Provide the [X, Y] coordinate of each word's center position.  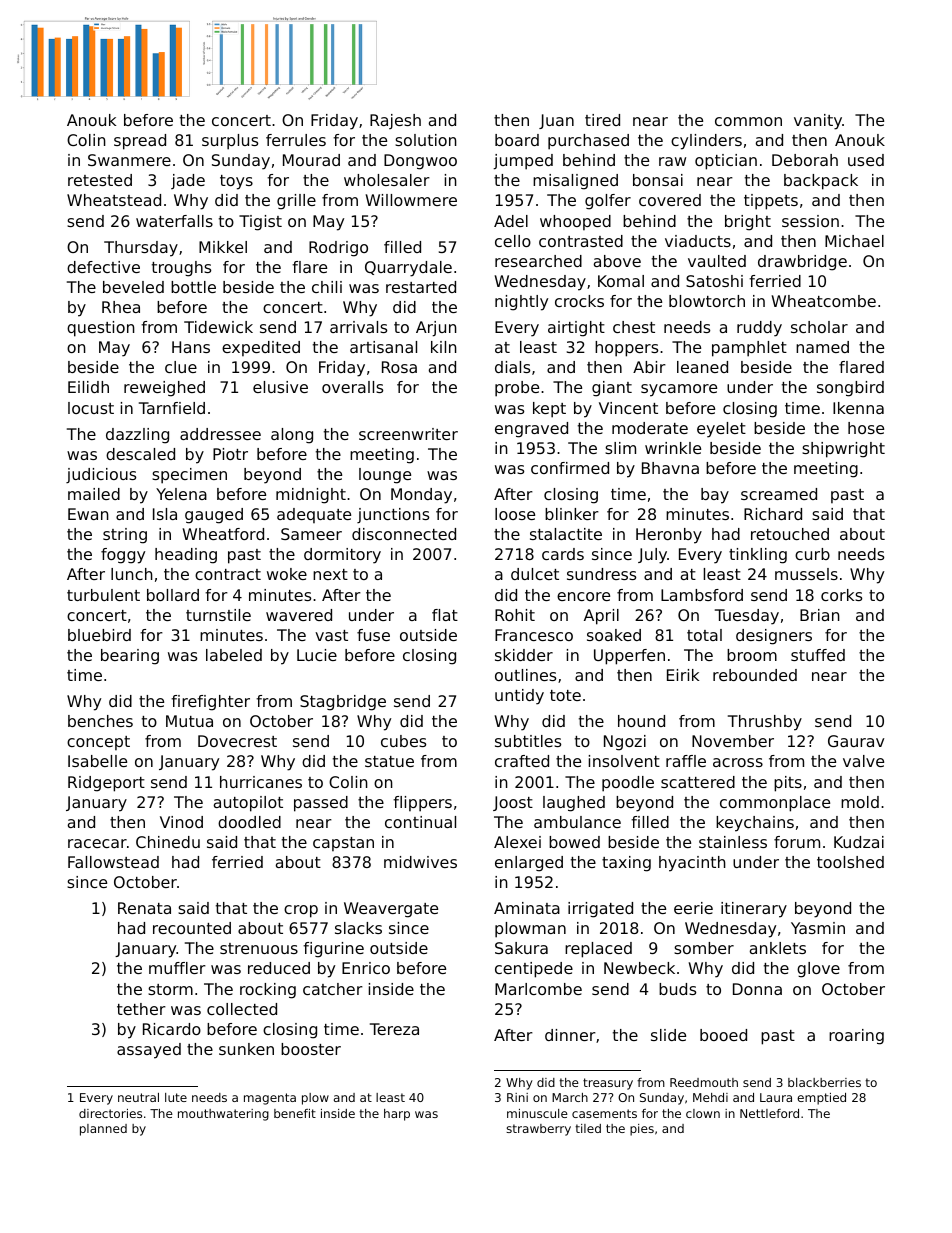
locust [91, 408]
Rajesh [395, 121]
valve [863, 761]
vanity [818, 122]
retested [100, 180]
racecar [97, 843]
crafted [522, 761]
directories [110, 1113]
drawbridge [802, 263]
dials [512, 367]
